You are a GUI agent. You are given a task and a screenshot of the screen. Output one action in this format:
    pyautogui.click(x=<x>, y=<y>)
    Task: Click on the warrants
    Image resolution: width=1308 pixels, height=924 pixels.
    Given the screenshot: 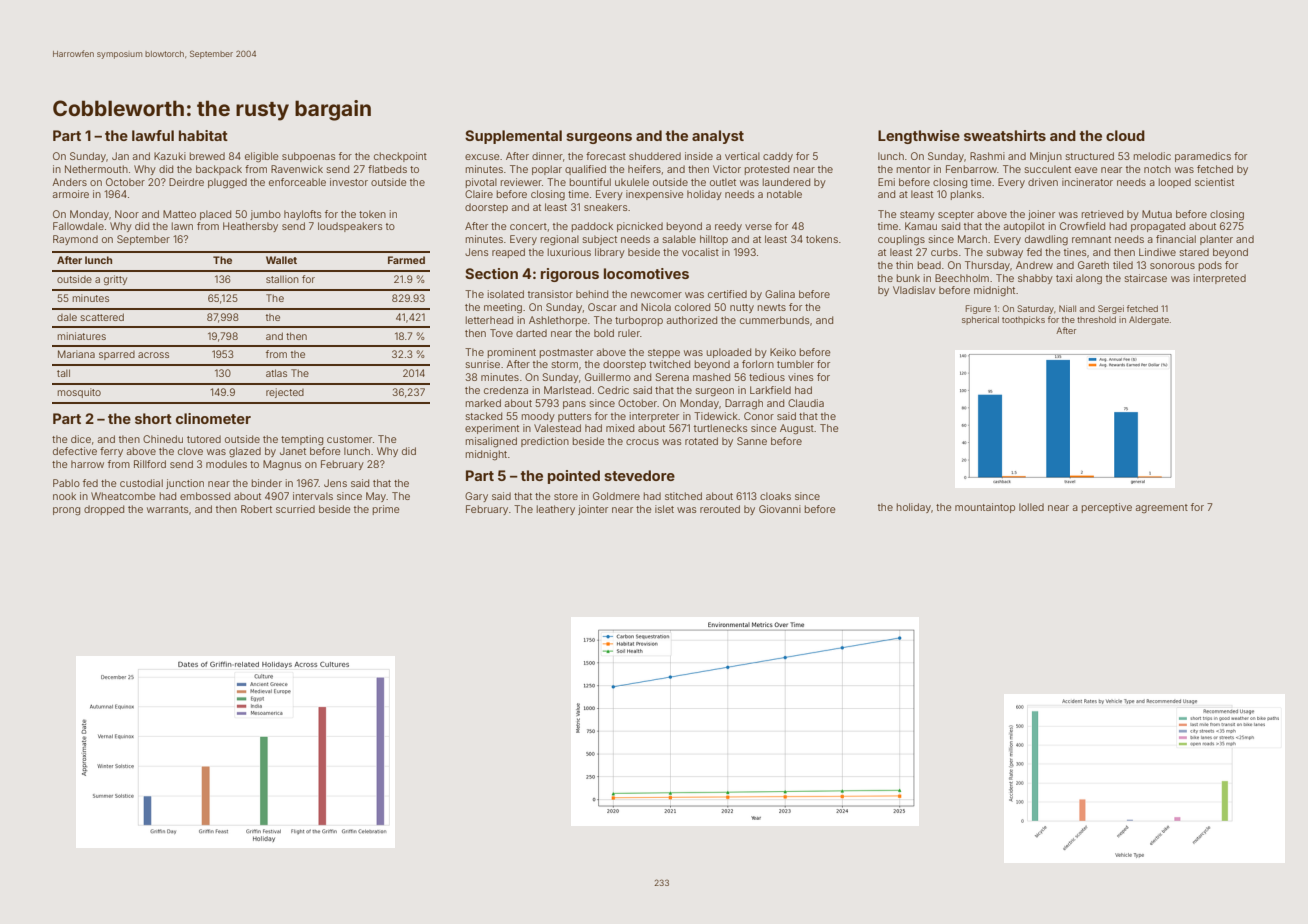 What is the action you would take?
    pyautogui.click(x=167, y=509)
